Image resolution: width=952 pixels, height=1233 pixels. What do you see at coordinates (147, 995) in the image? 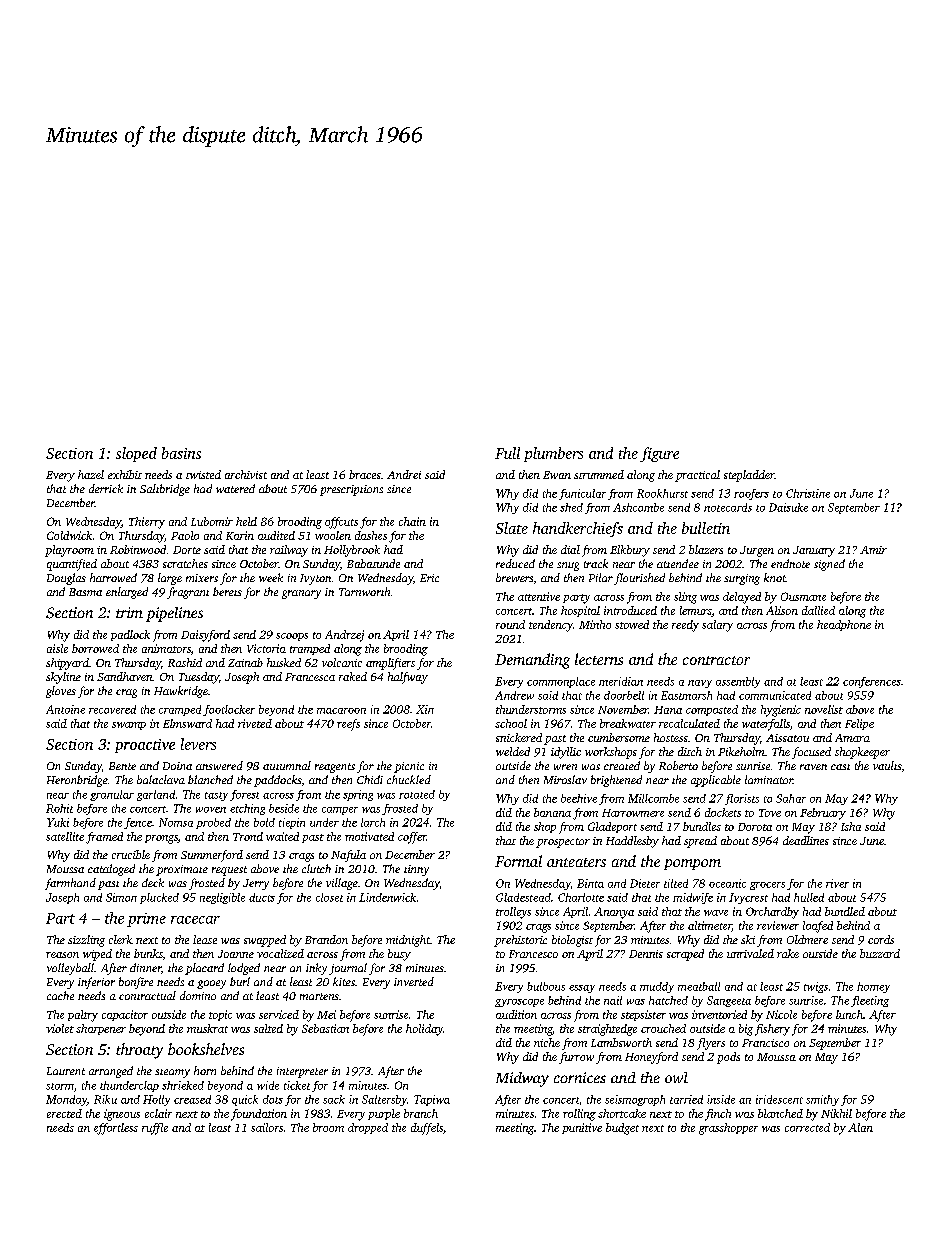
I see `contractual` at bounding box center [147, 995].
